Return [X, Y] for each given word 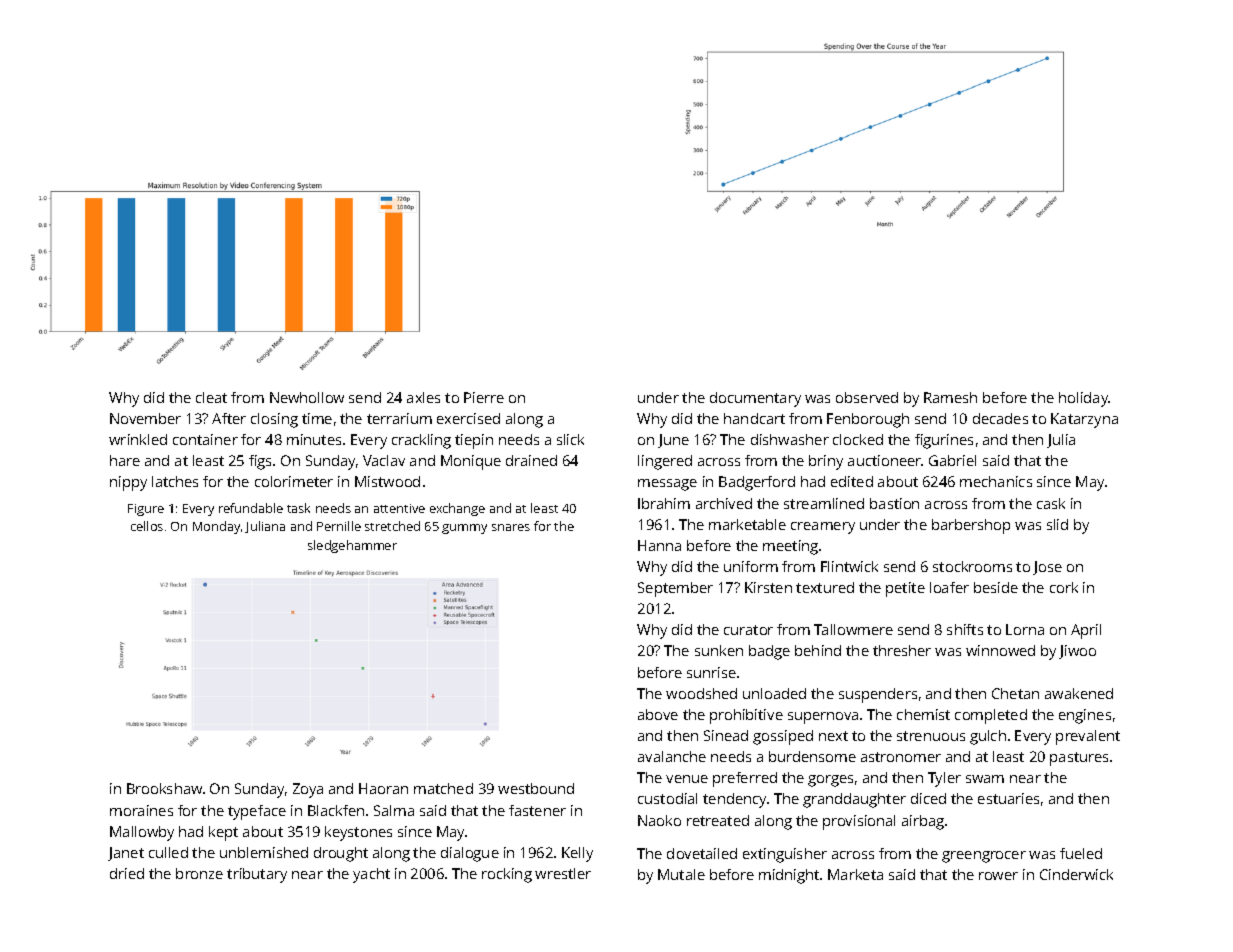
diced [928, 798]
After [229, 418]
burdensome [812, 756]
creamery [823, 528]
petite [905, 589]
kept [223, 833]
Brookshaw [164, 788]
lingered [665, 462]
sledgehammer [352, 546]
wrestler [563, 873]
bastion [894, 503]
